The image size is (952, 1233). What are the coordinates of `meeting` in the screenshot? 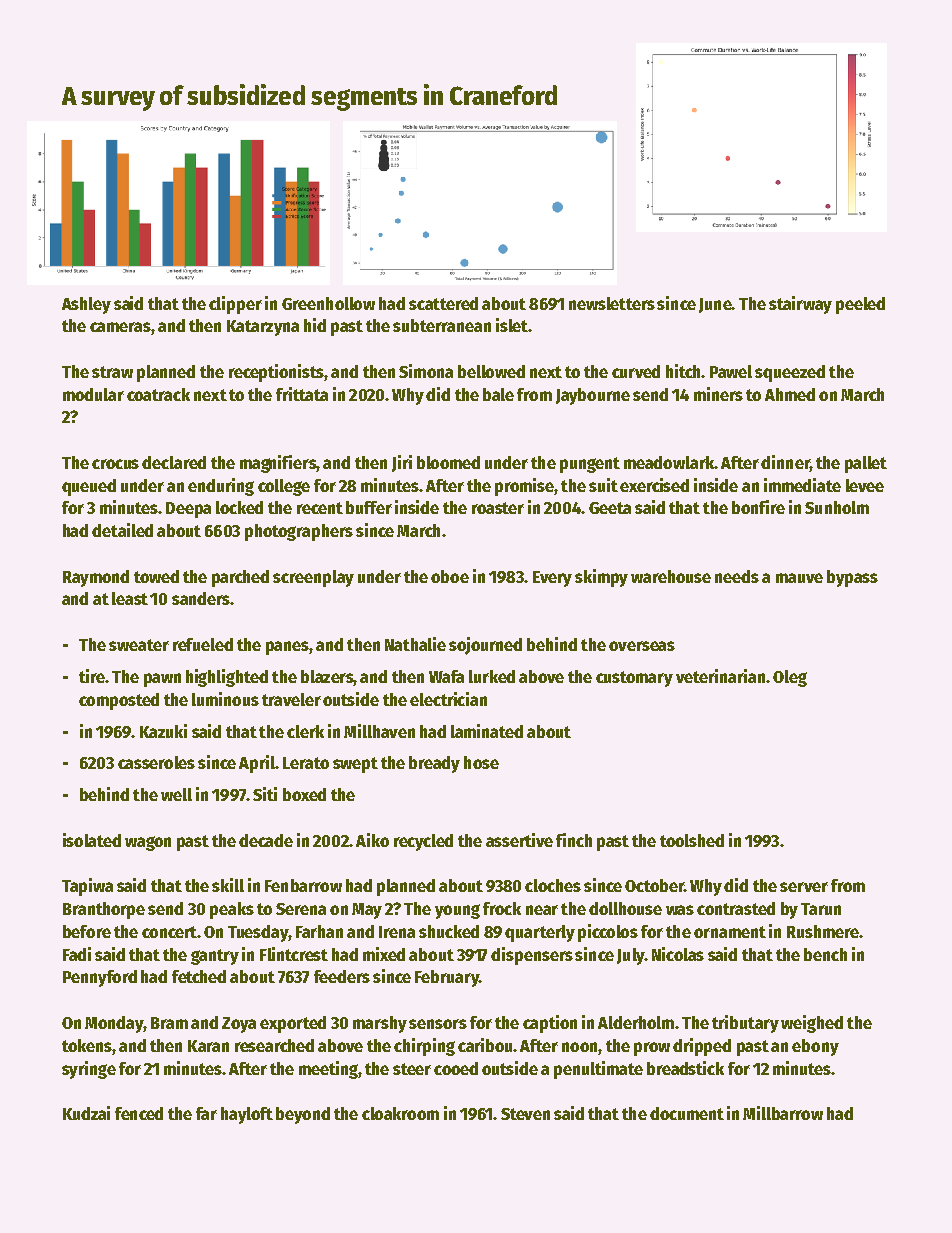 It's located at (328, 1070).
